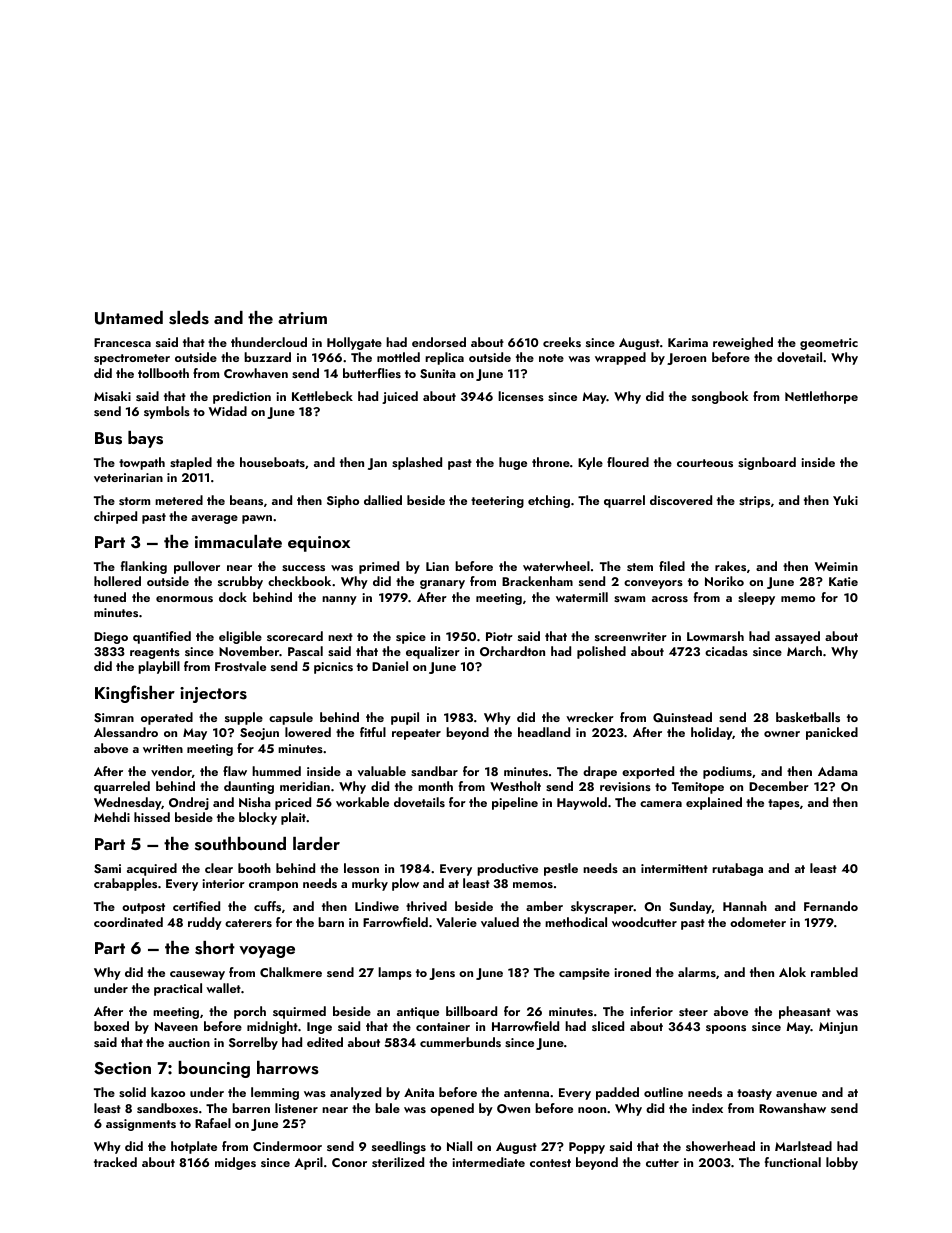  I want to click on geometric, so click(829, 344).
